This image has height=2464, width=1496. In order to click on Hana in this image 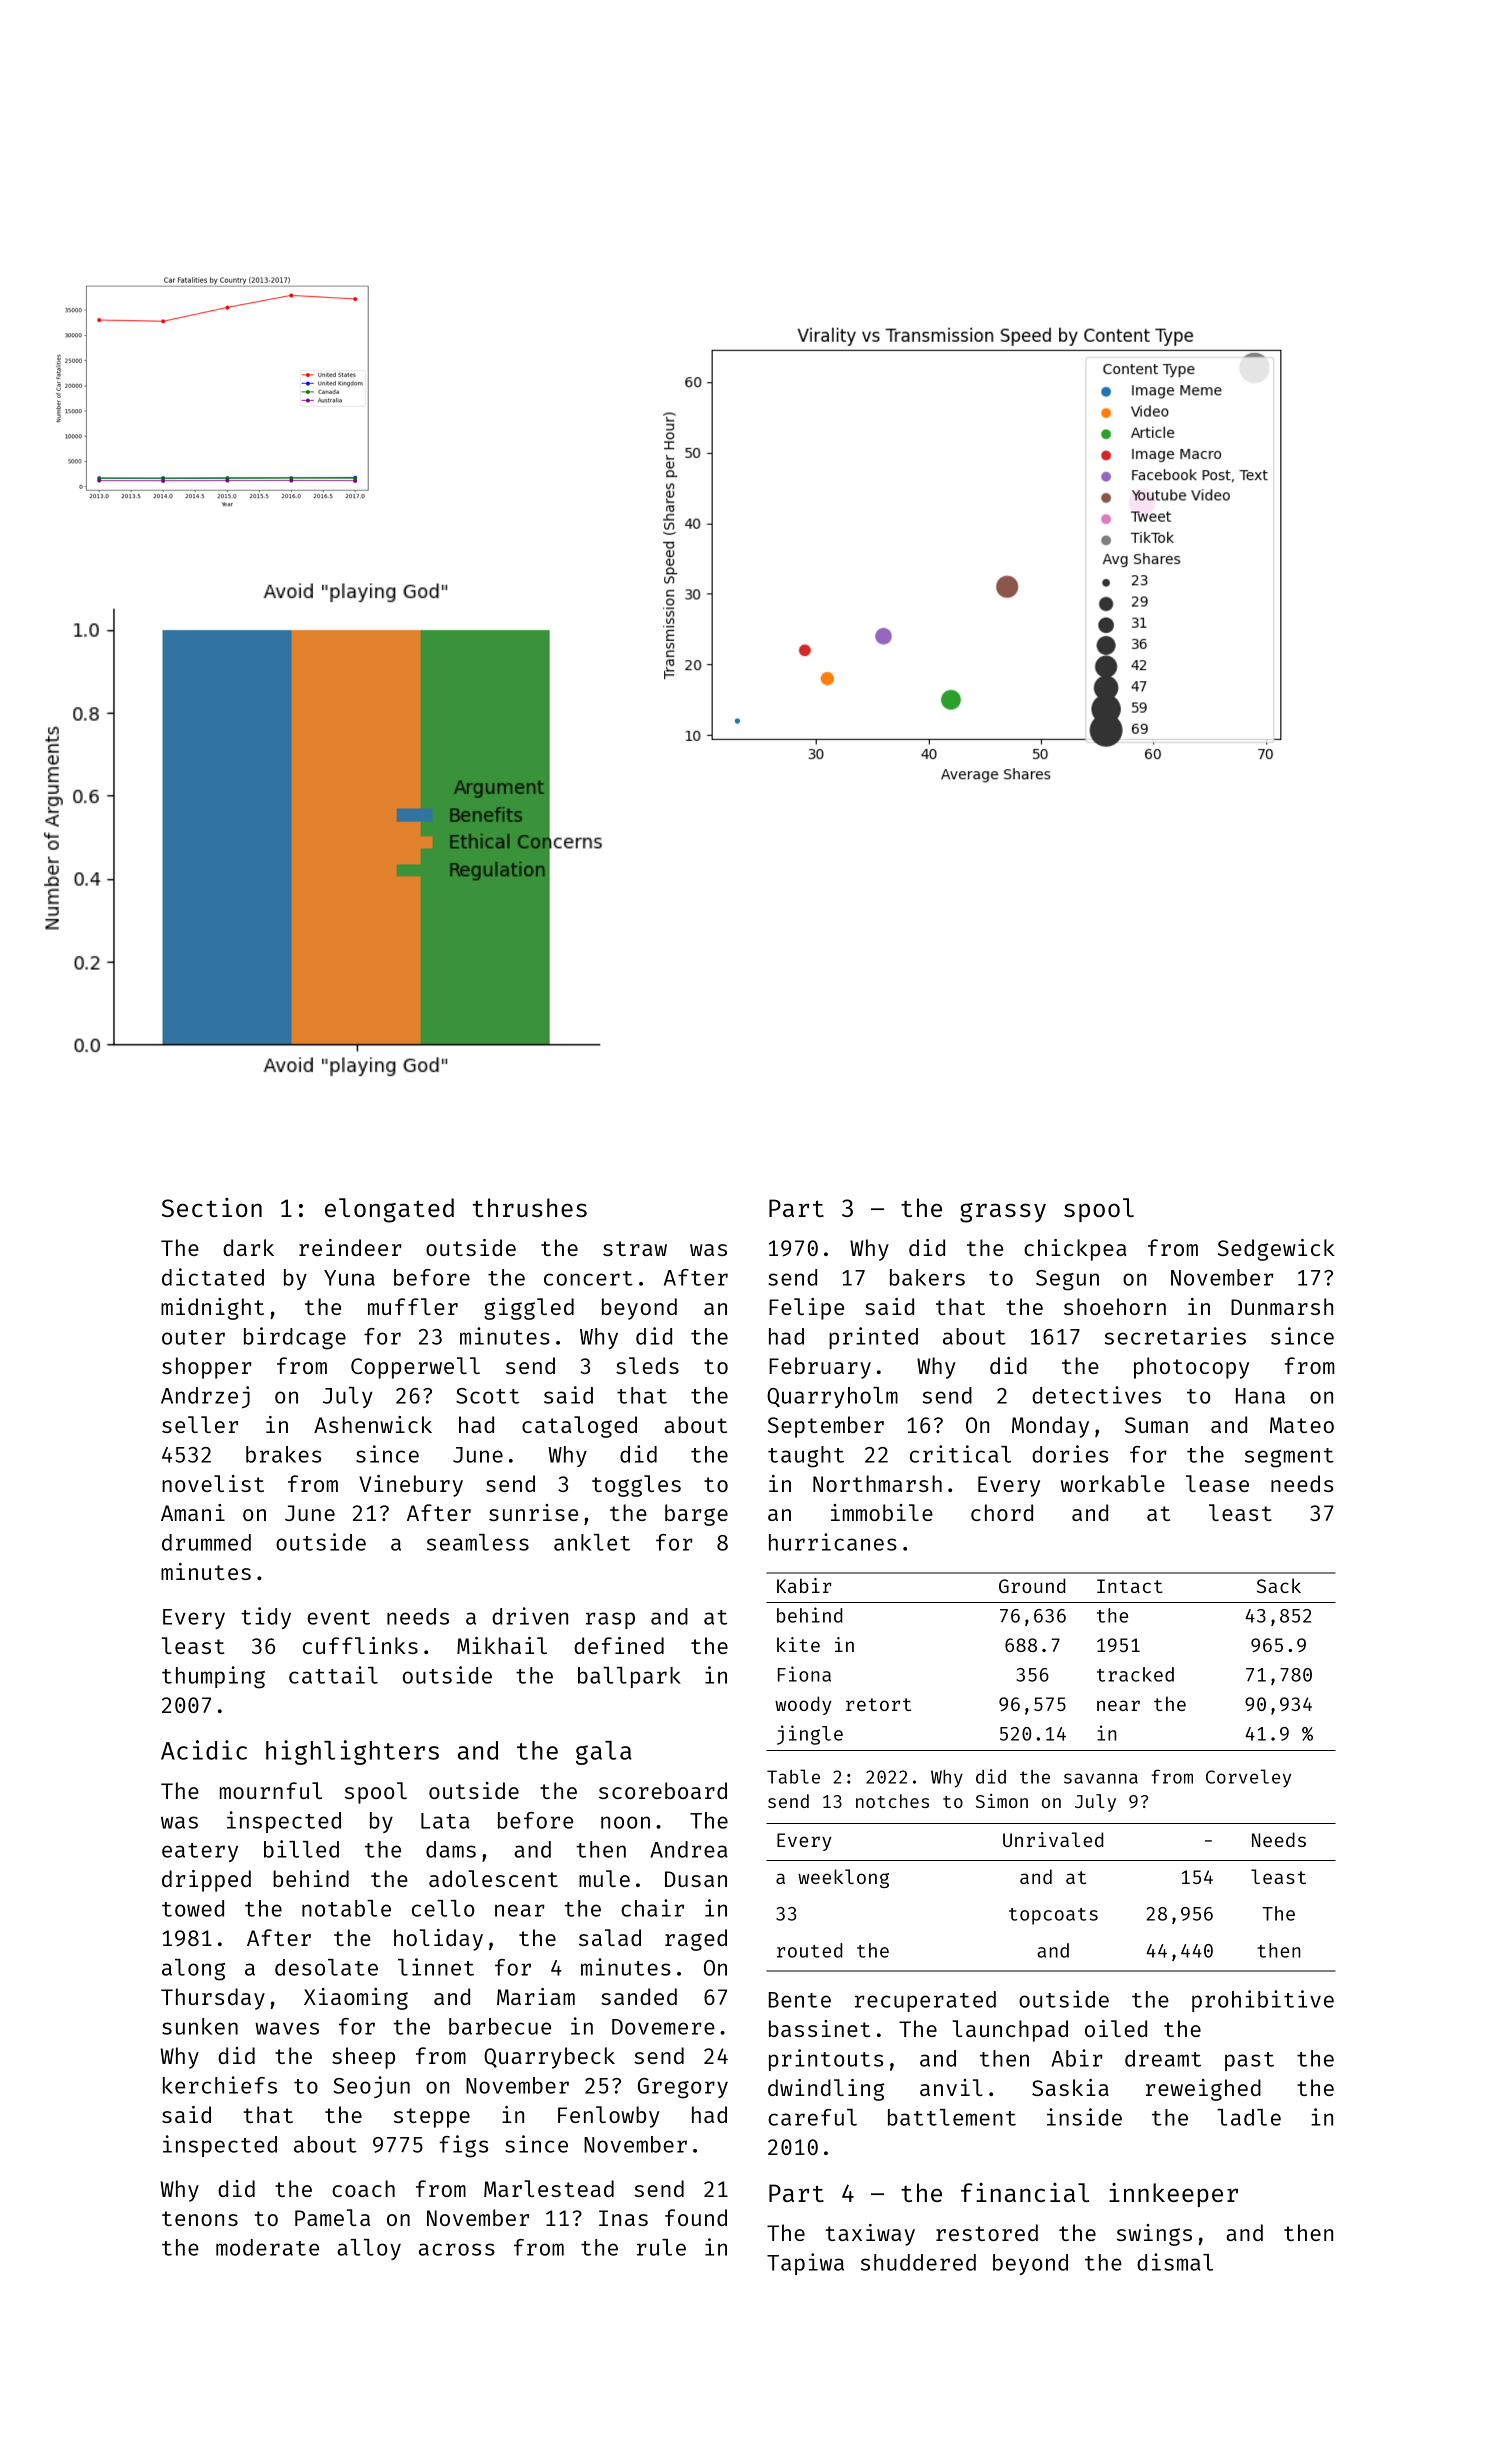, I will do `click(1260, 1396)`.
